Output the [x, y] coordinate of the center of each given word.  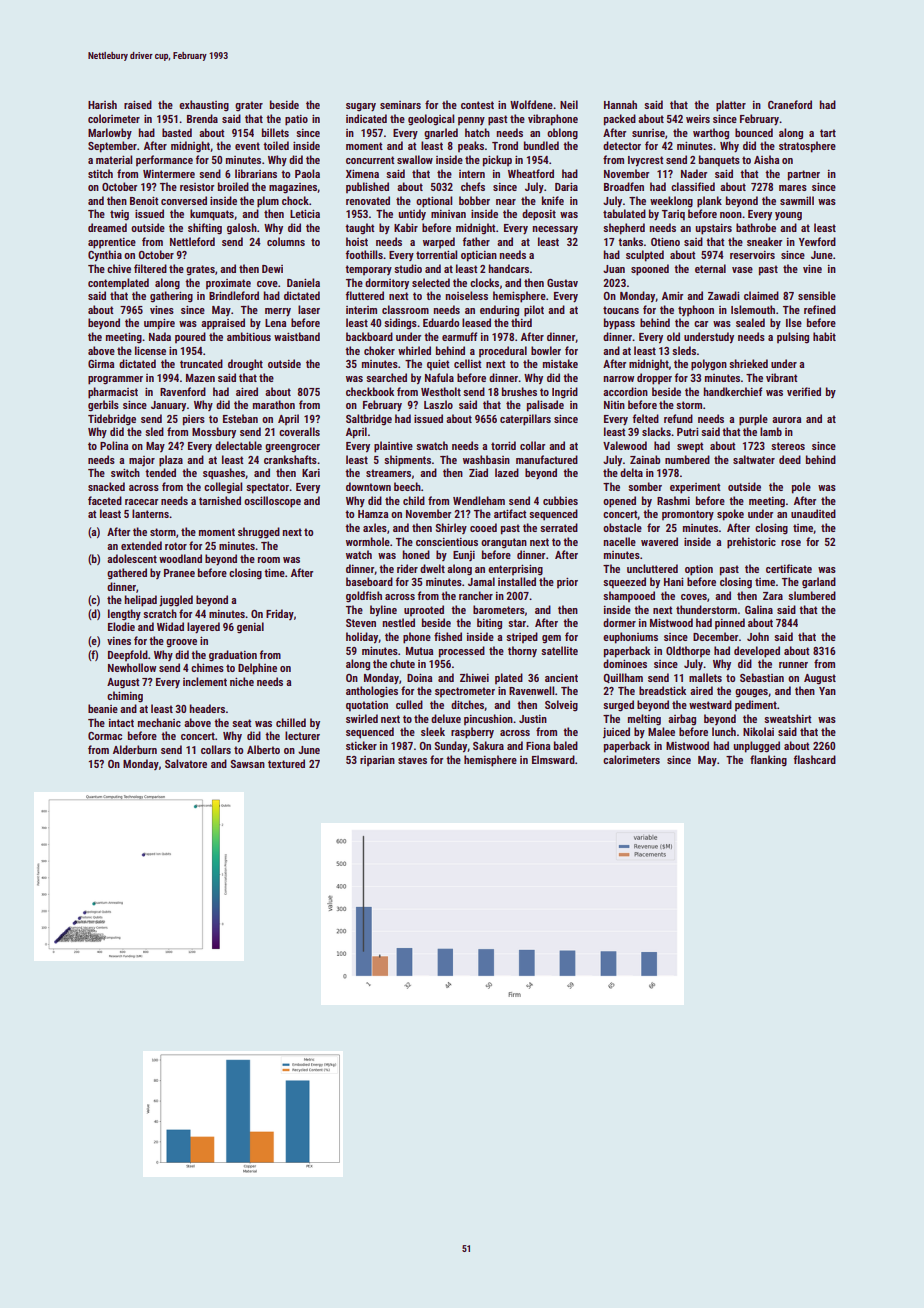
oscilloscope [272, 502]
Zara [773, 596]
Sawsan [248, 764]
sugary [361, 107]
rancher [476, 595]
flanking [768, 760]
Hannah [620, 104]
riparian [377, 761]
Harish [102, 104]
